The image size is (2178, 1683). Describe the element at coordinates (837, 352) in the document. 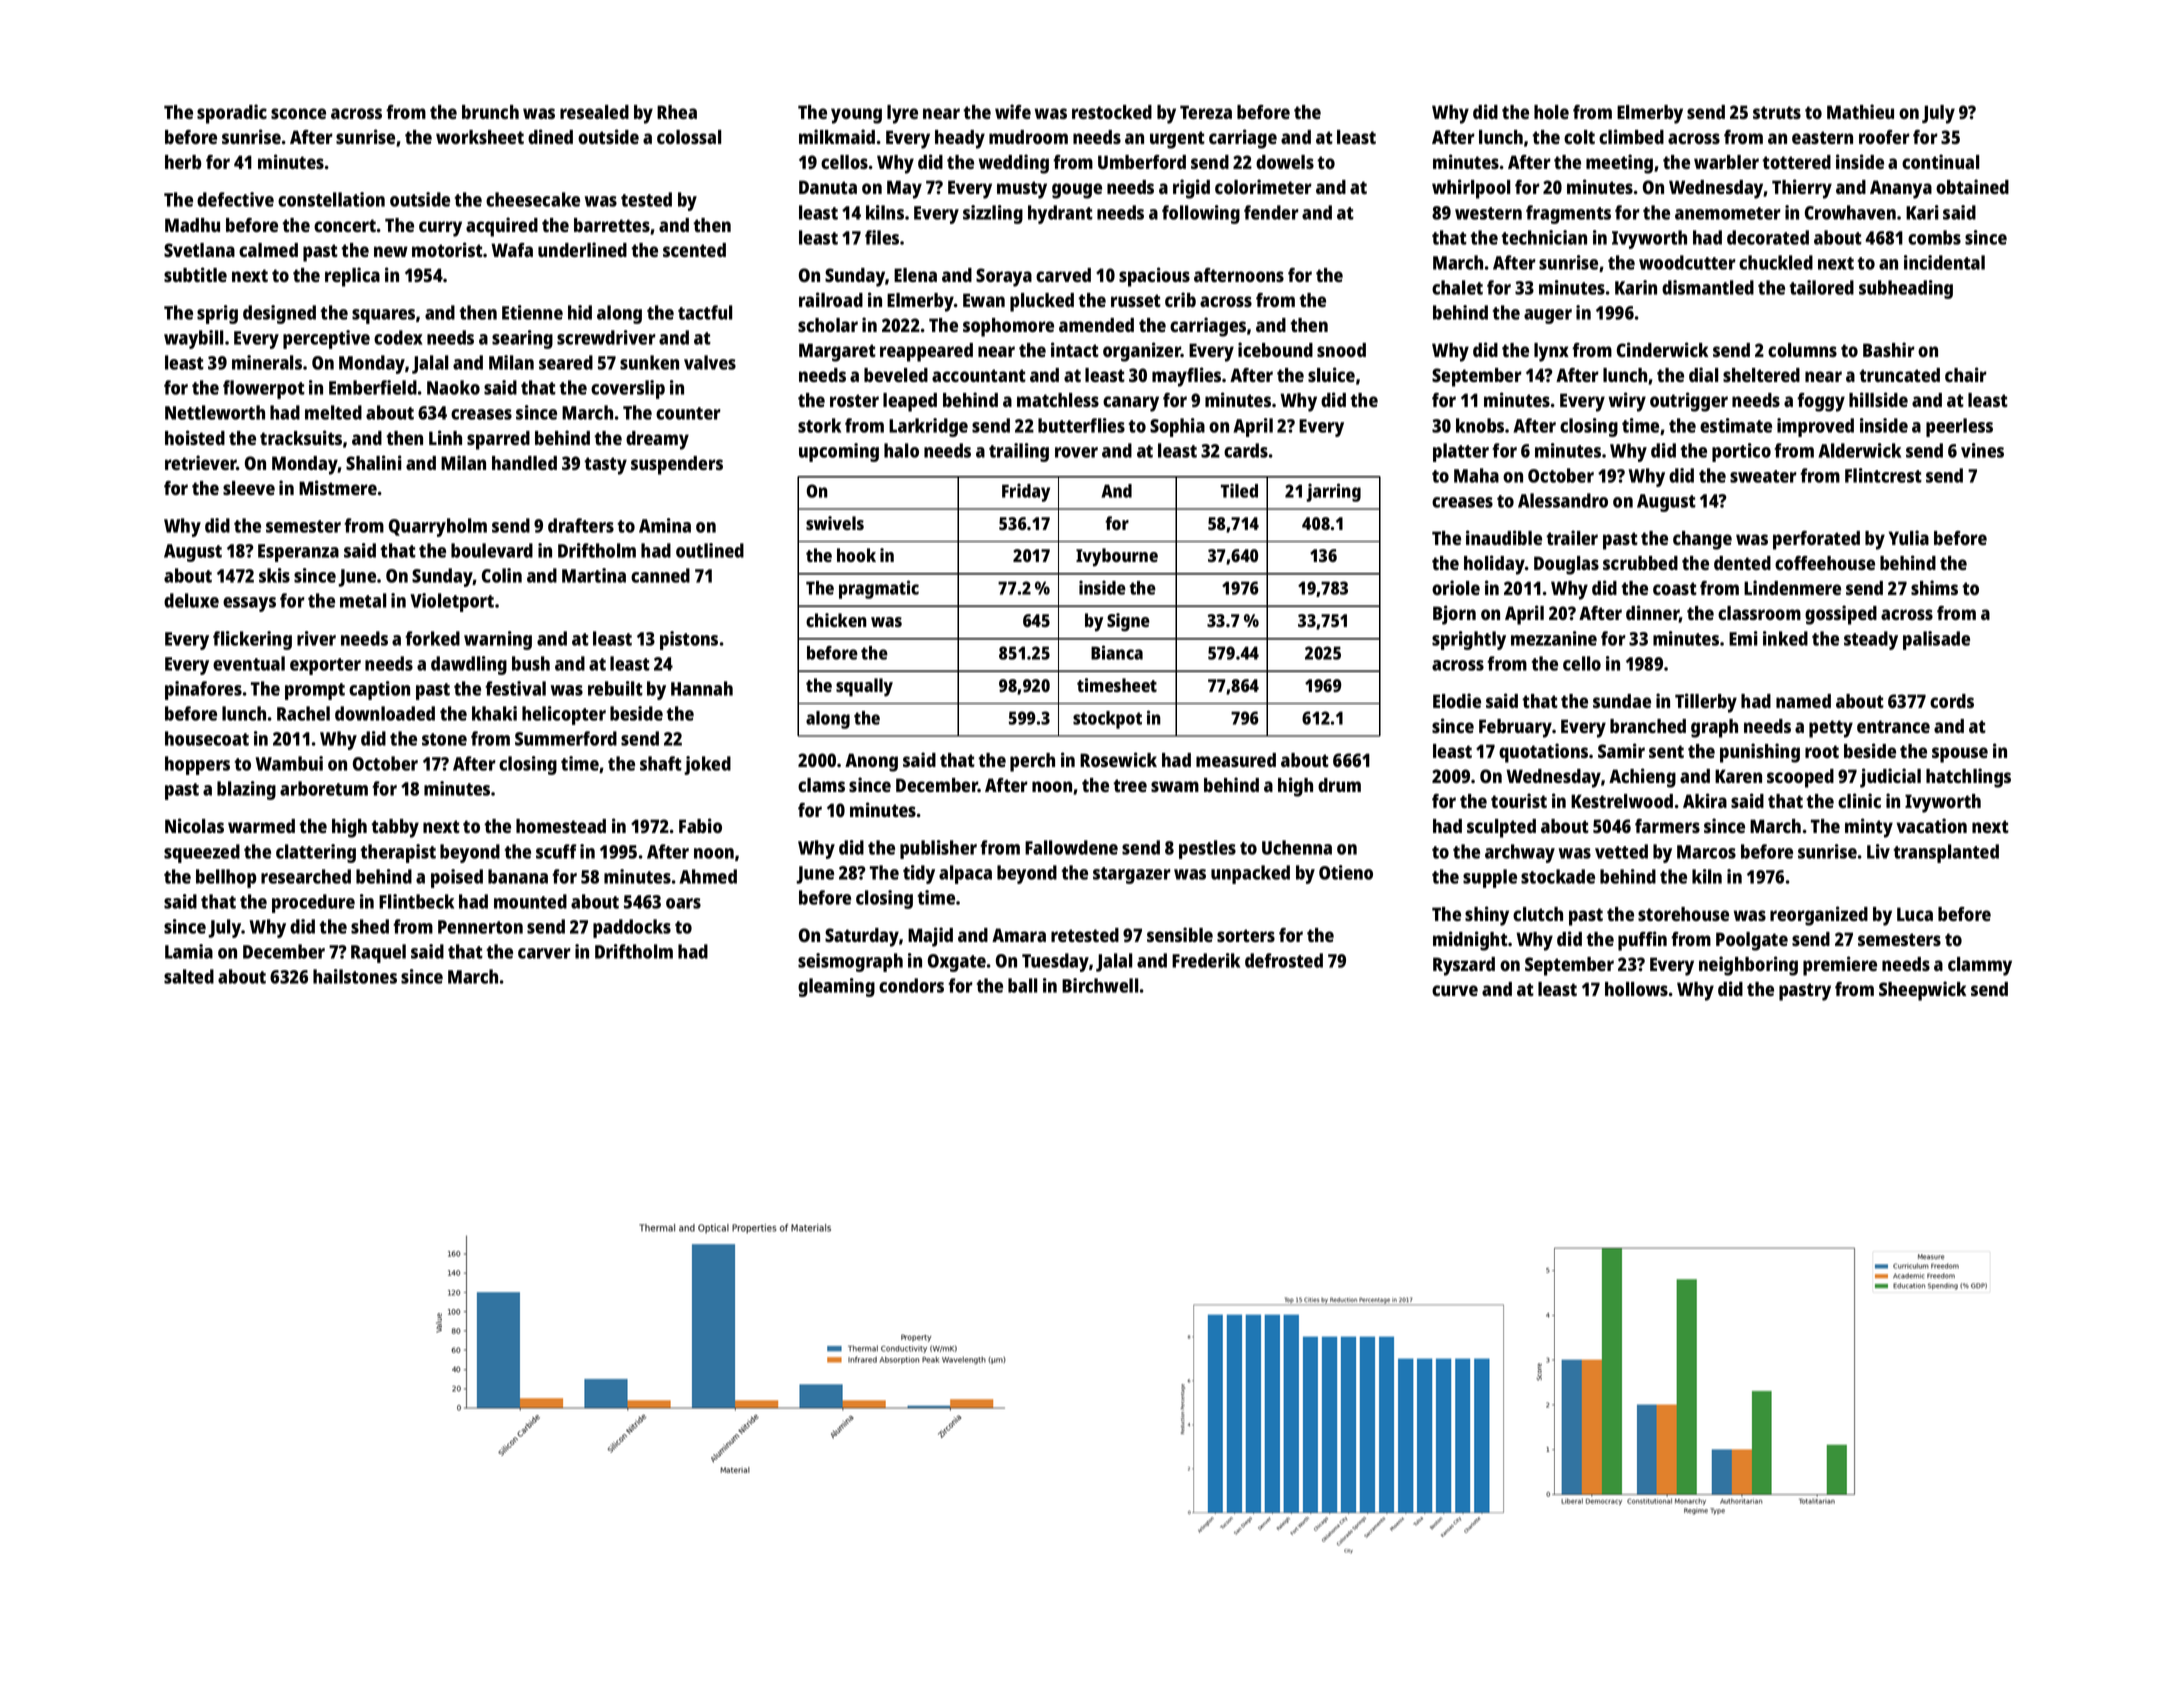

I see `Margaret` at that location.
